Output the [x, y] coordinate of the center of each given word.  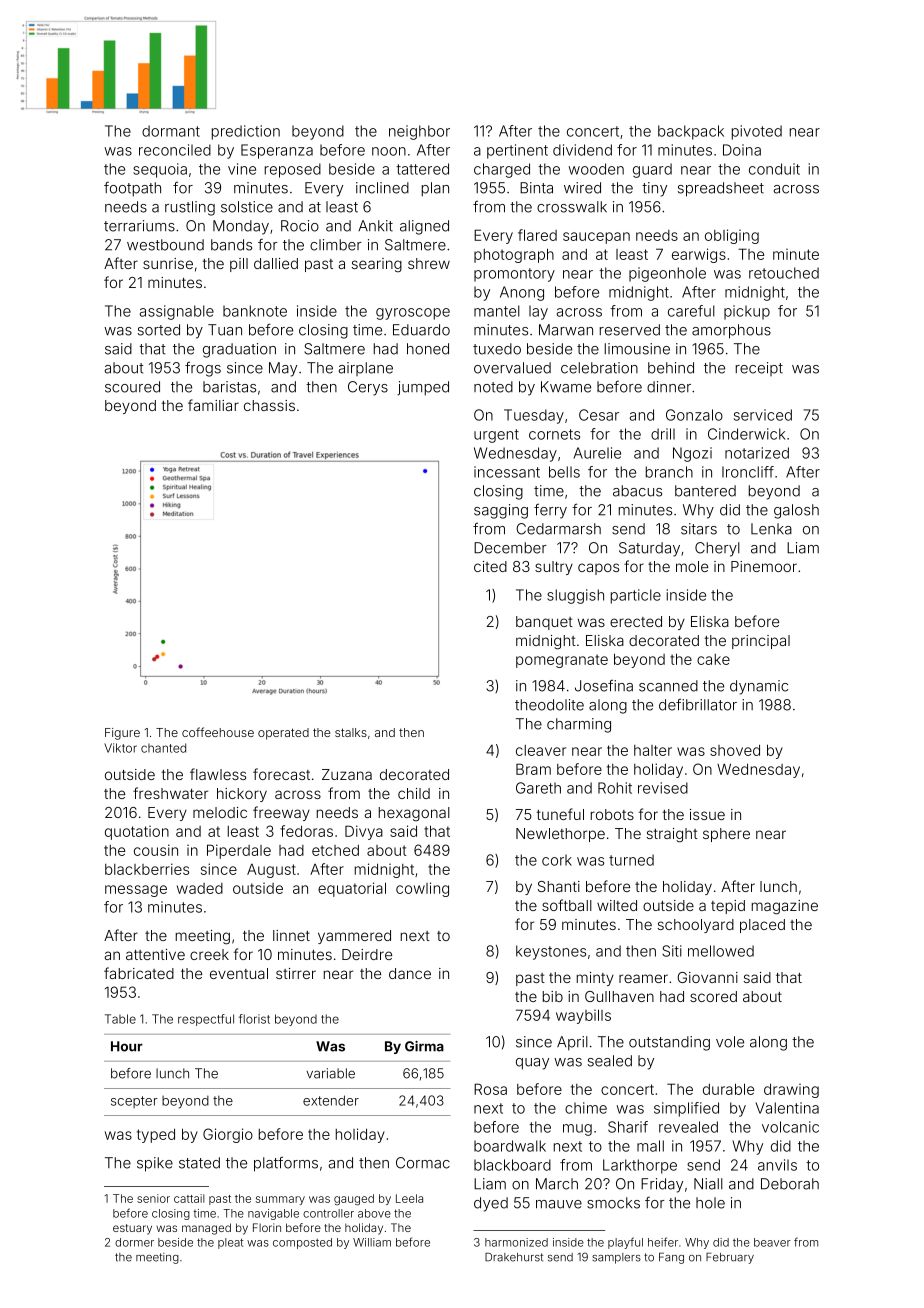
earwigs [699, 255]
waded [200, 888]
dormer [134, 1242]
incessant [507, 472]
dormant [171, 131]
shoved [735, 750]
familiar [213, 405]
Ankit [375, 226]
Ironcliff [748, 472]
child [414, 793]
